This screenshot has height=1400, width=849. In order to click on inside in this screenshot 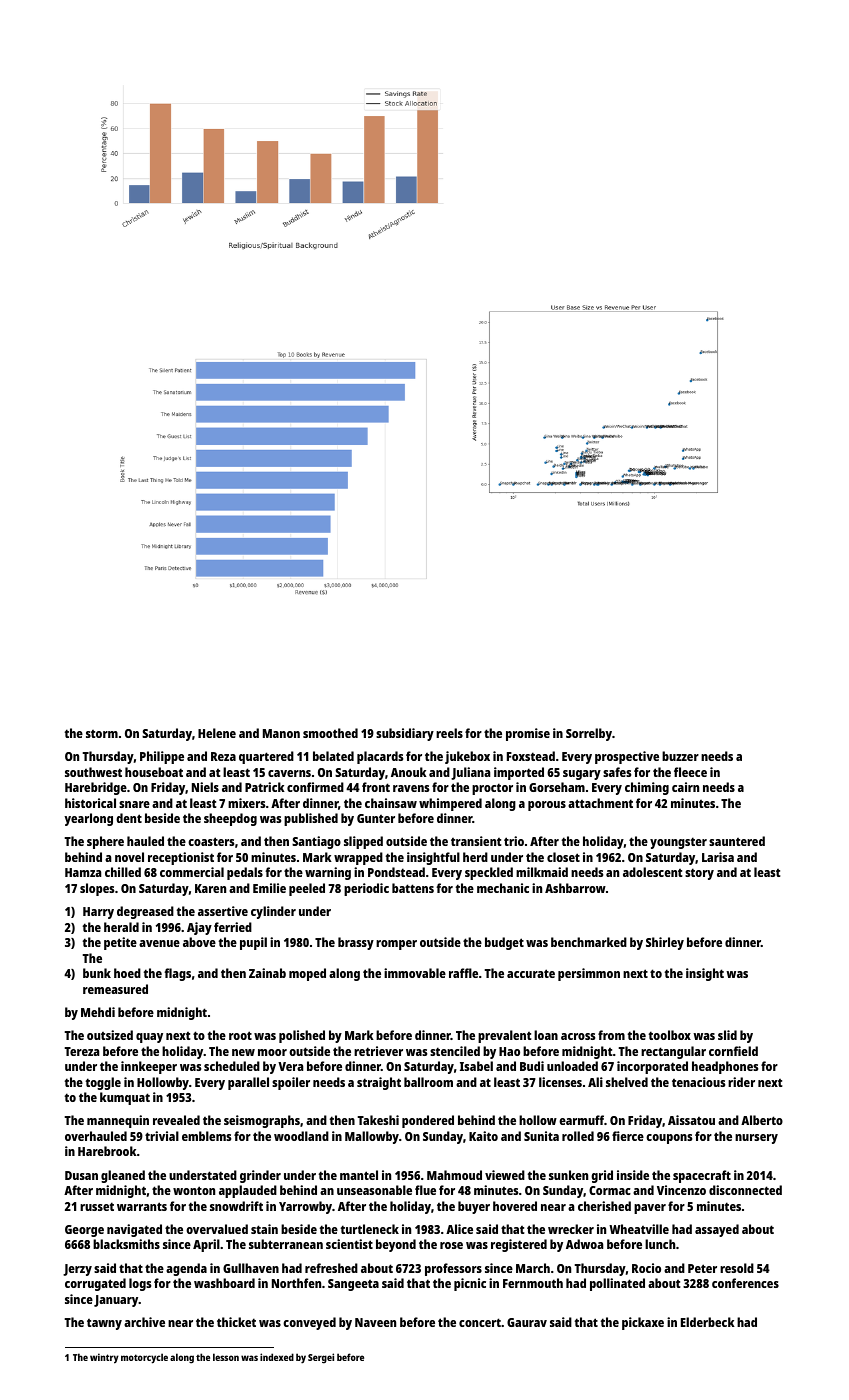, I will do `click(633, 1175)`.
